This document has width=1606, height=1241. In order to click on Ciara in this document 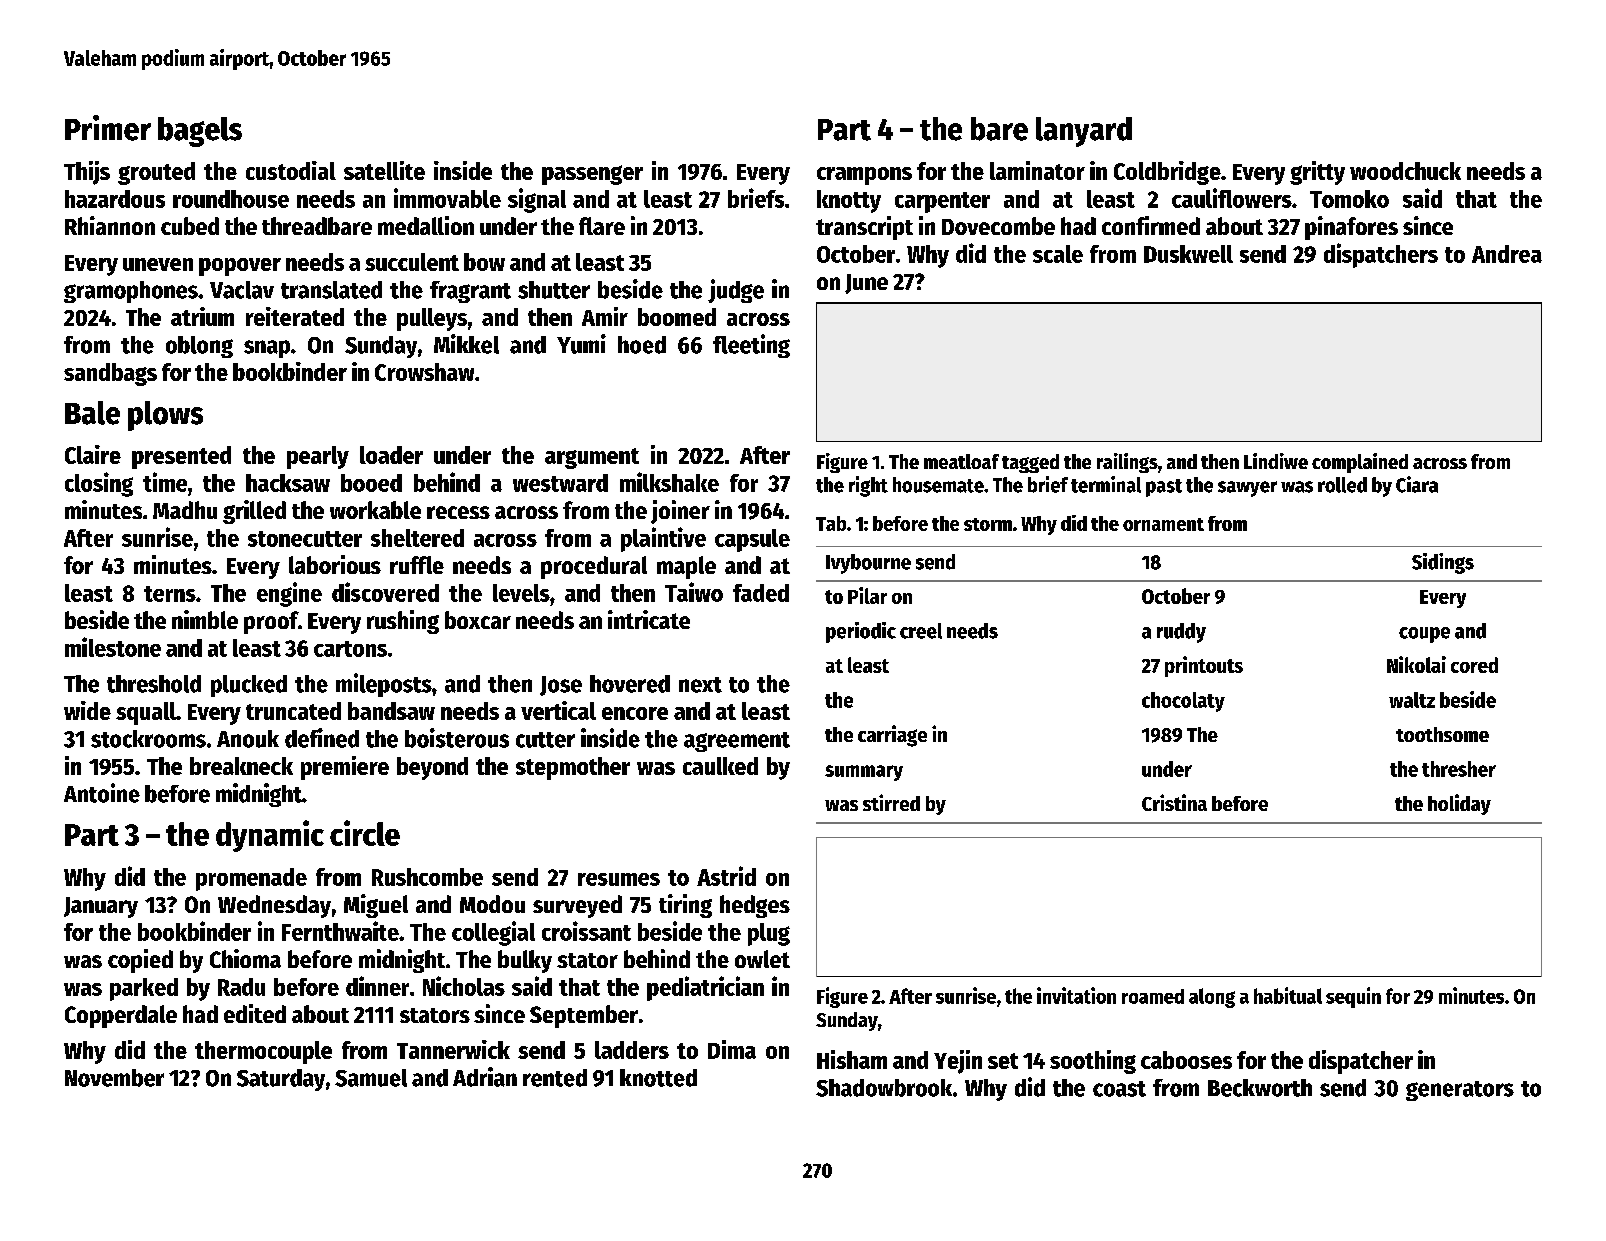, I will do `click(1417, 484)`.
